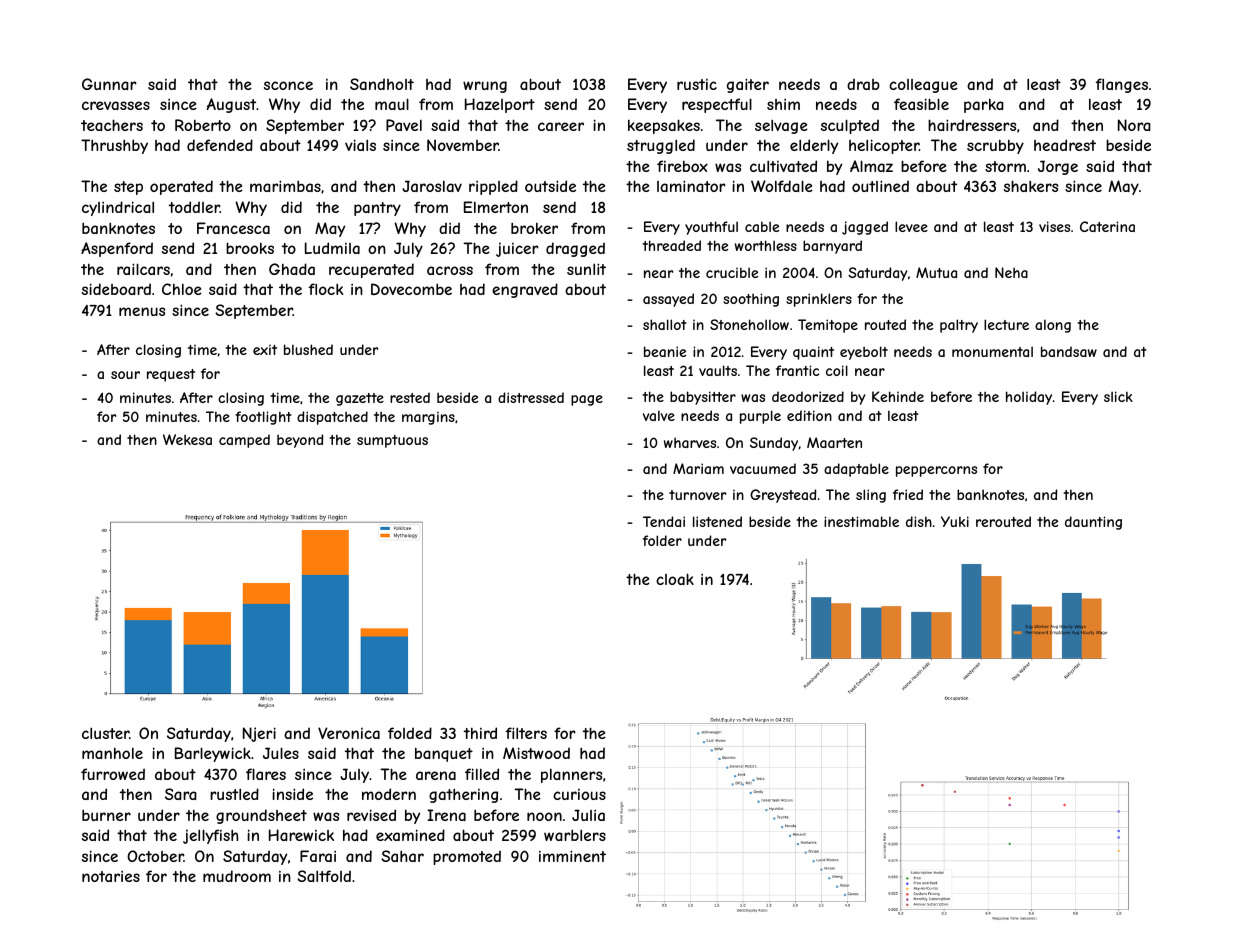 This screenshot has height=952, width=1233. I want to click on sconce, so click(288, 85).
